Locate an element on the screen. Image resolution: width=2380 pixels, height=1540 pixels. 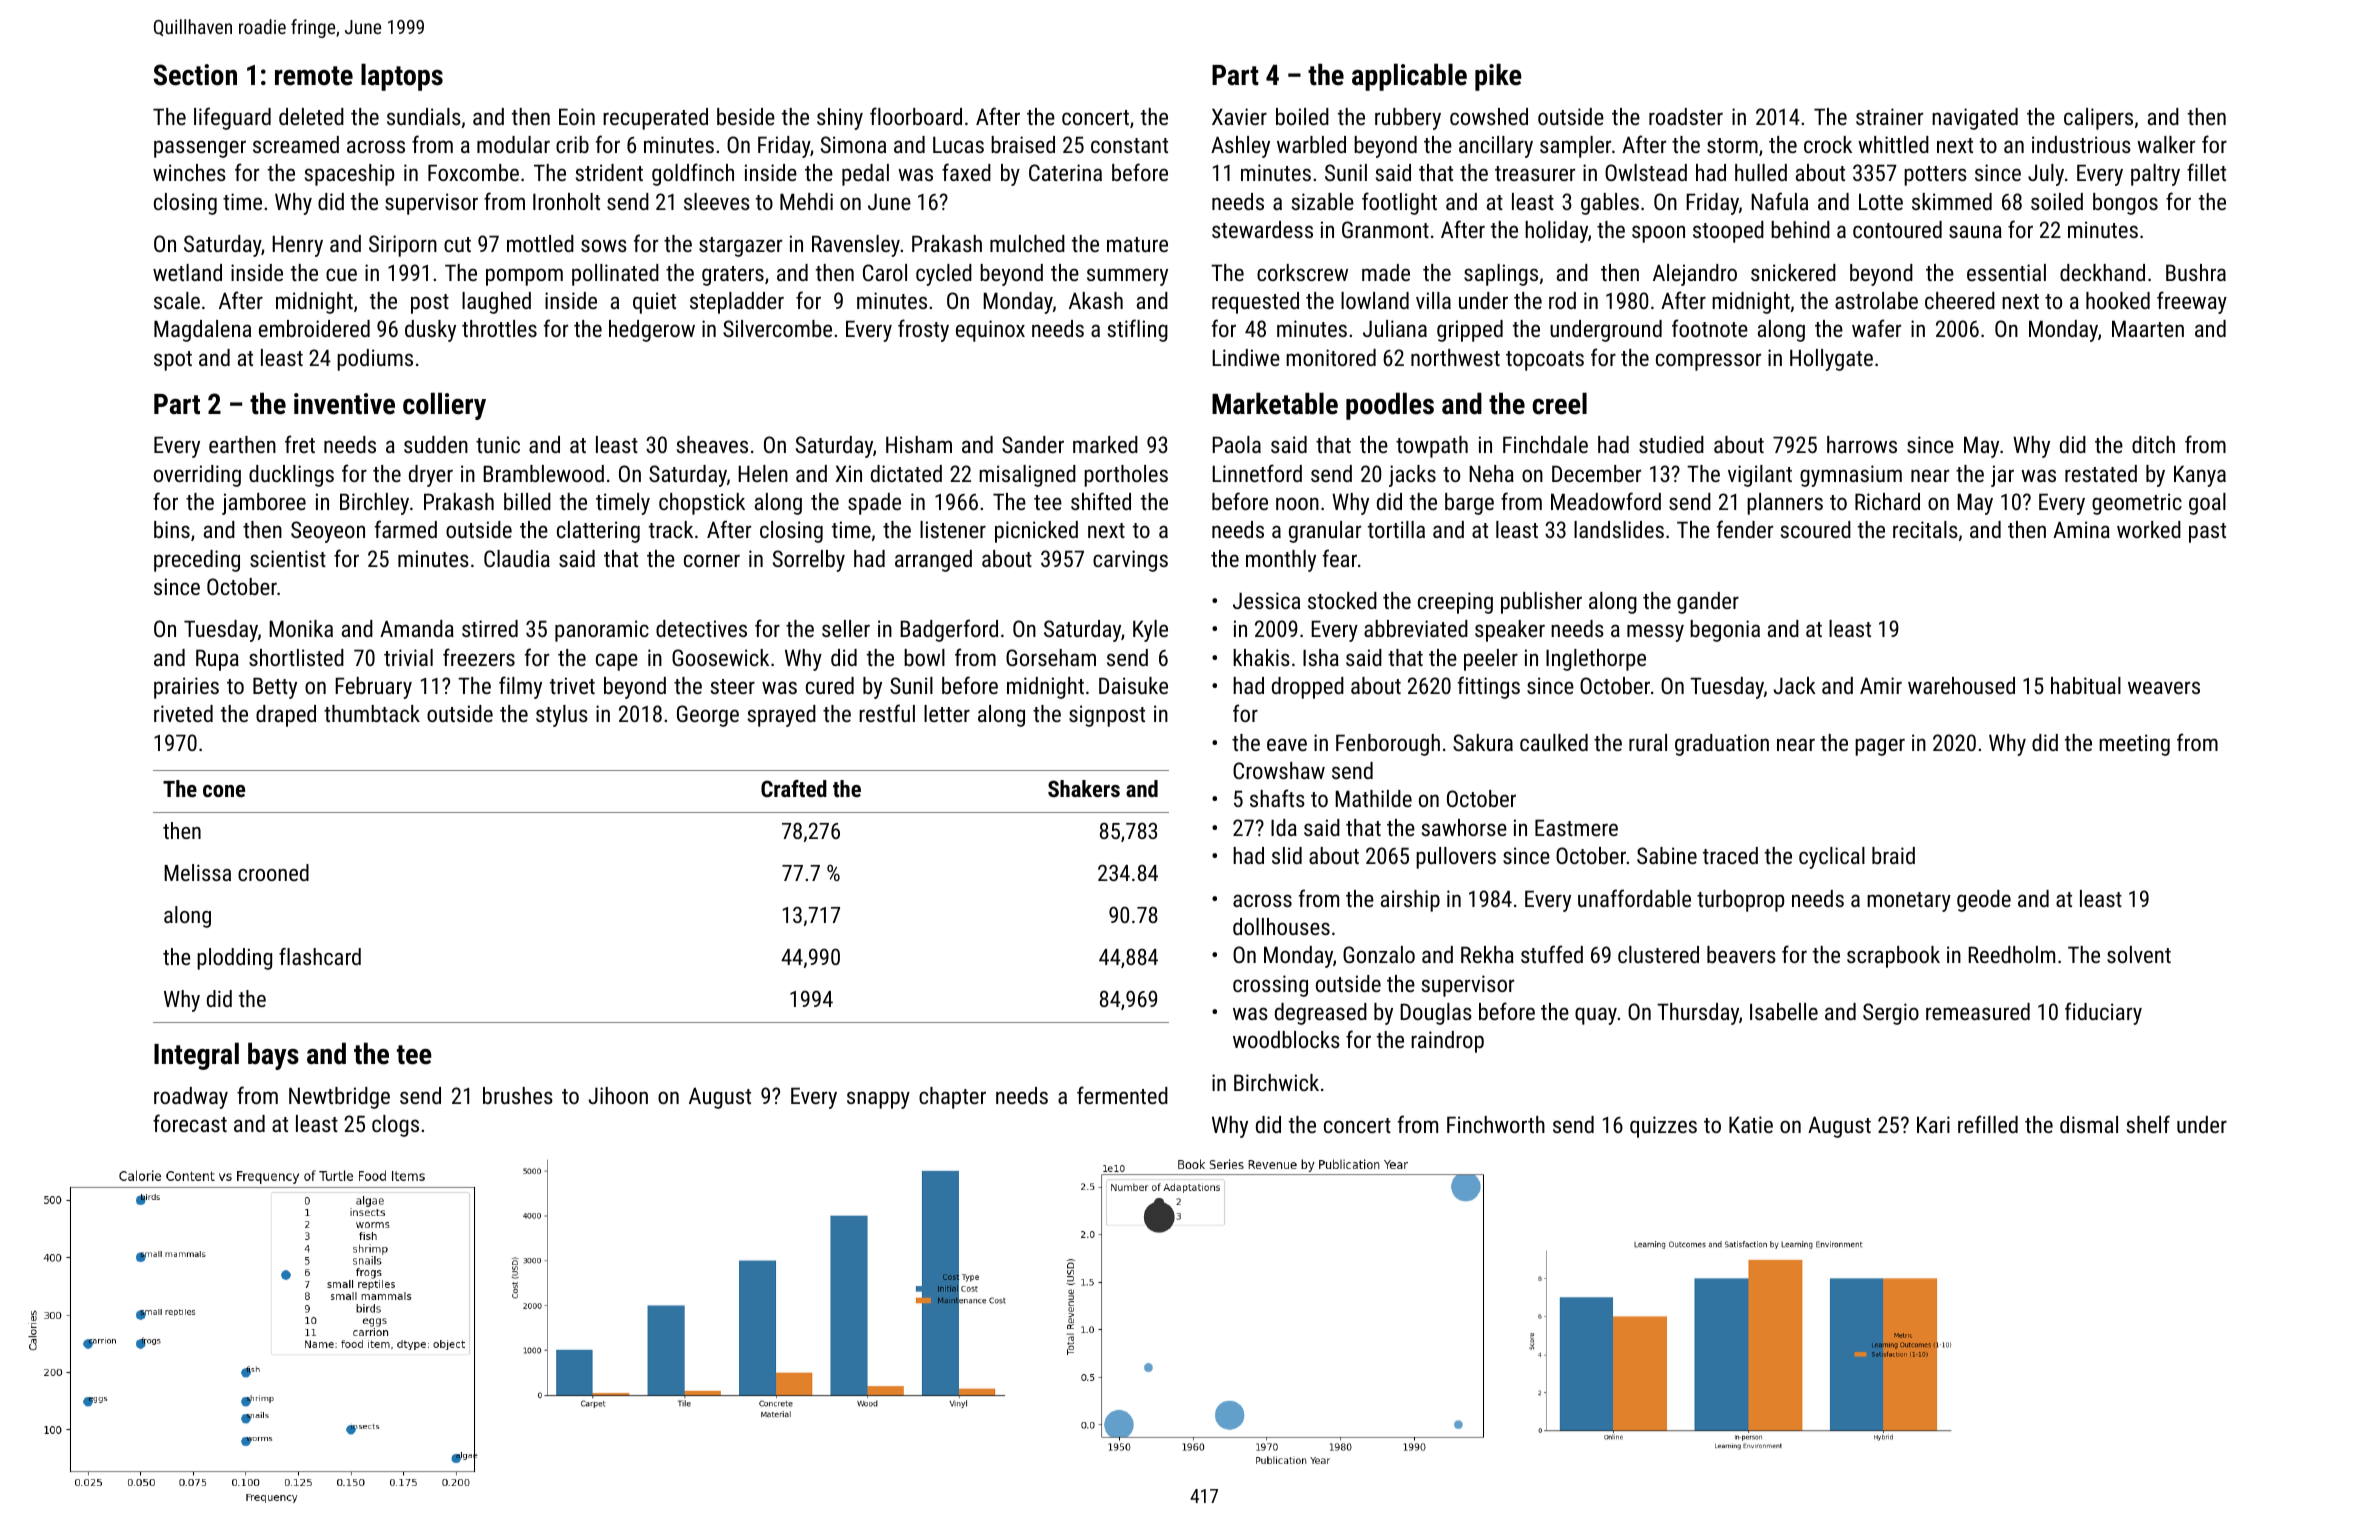
monetary is located at coordinates (1909, 902).
